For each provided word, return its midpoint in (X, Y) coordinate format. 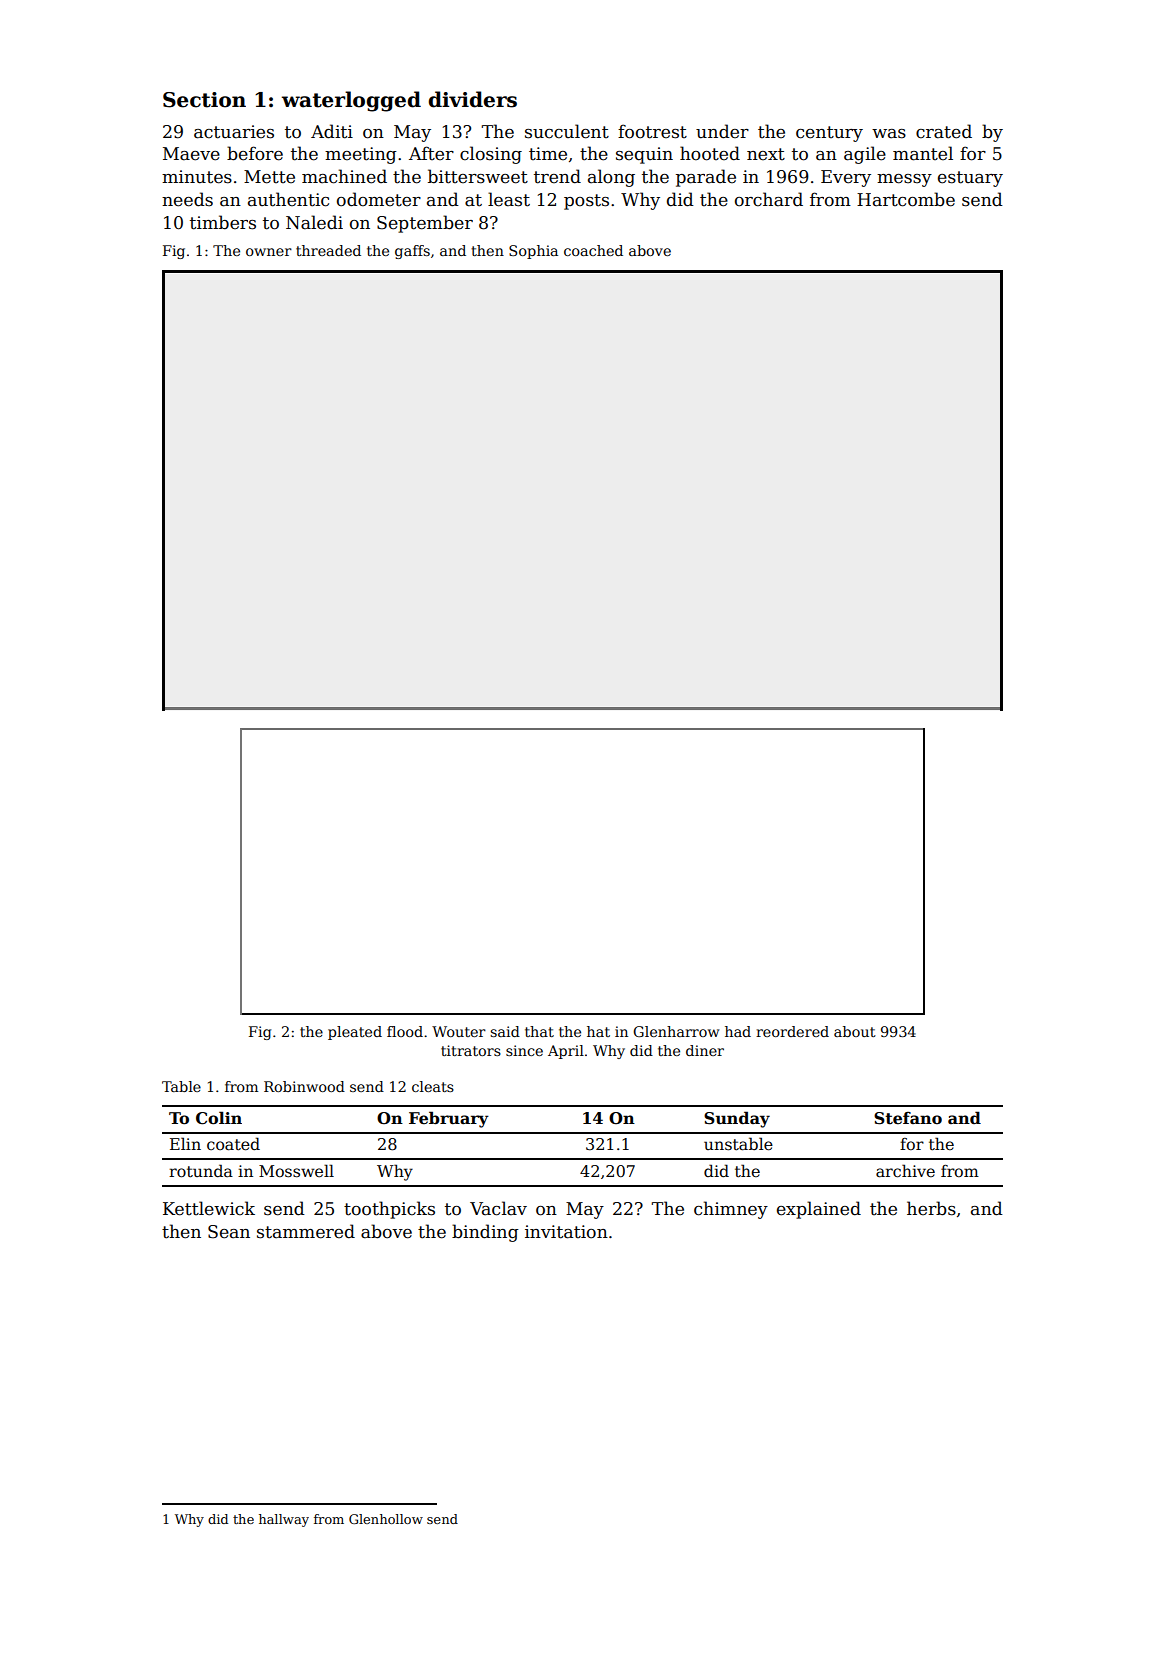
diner (705, 1050)
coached (593, 250)
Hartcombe (906, 199)
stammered (306, 1231)
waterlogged (351, 101)
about (855, 1031)
